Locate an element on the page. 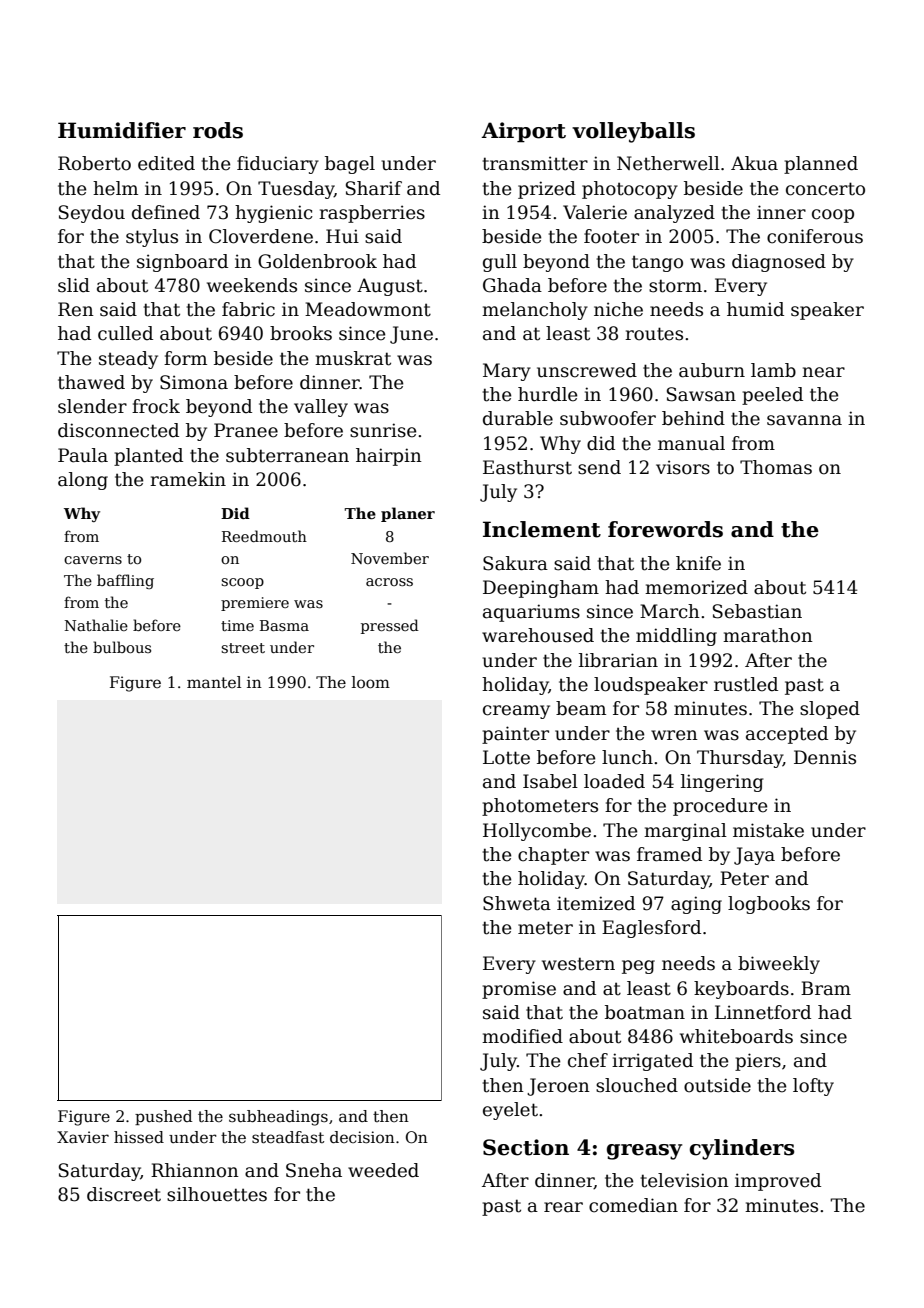 The image size is (924, 1308). Shweta is located at coordinates (517, 903).
